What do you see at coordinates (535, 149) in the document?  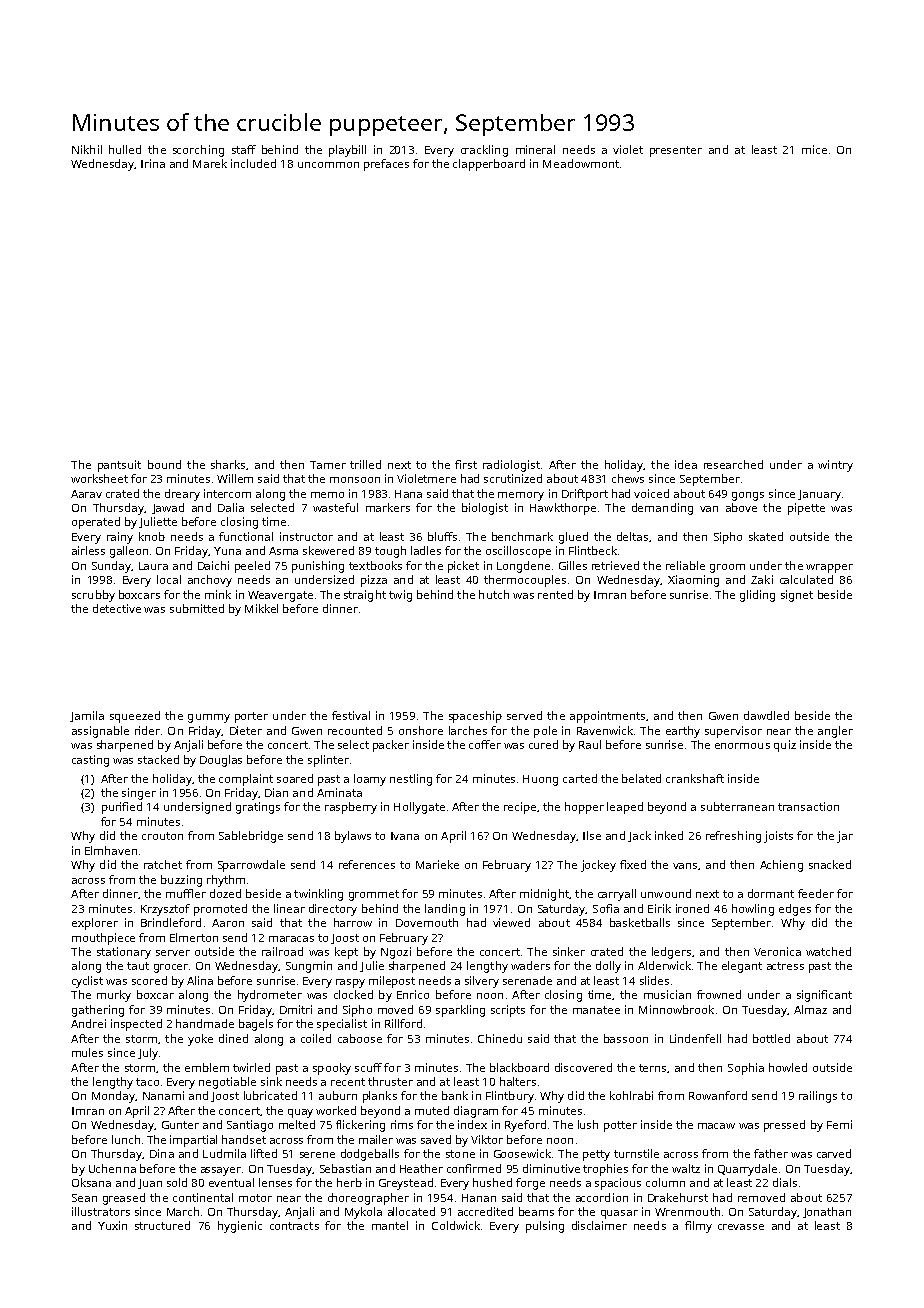 I see `mineral` at bounding box center [535, 149].
